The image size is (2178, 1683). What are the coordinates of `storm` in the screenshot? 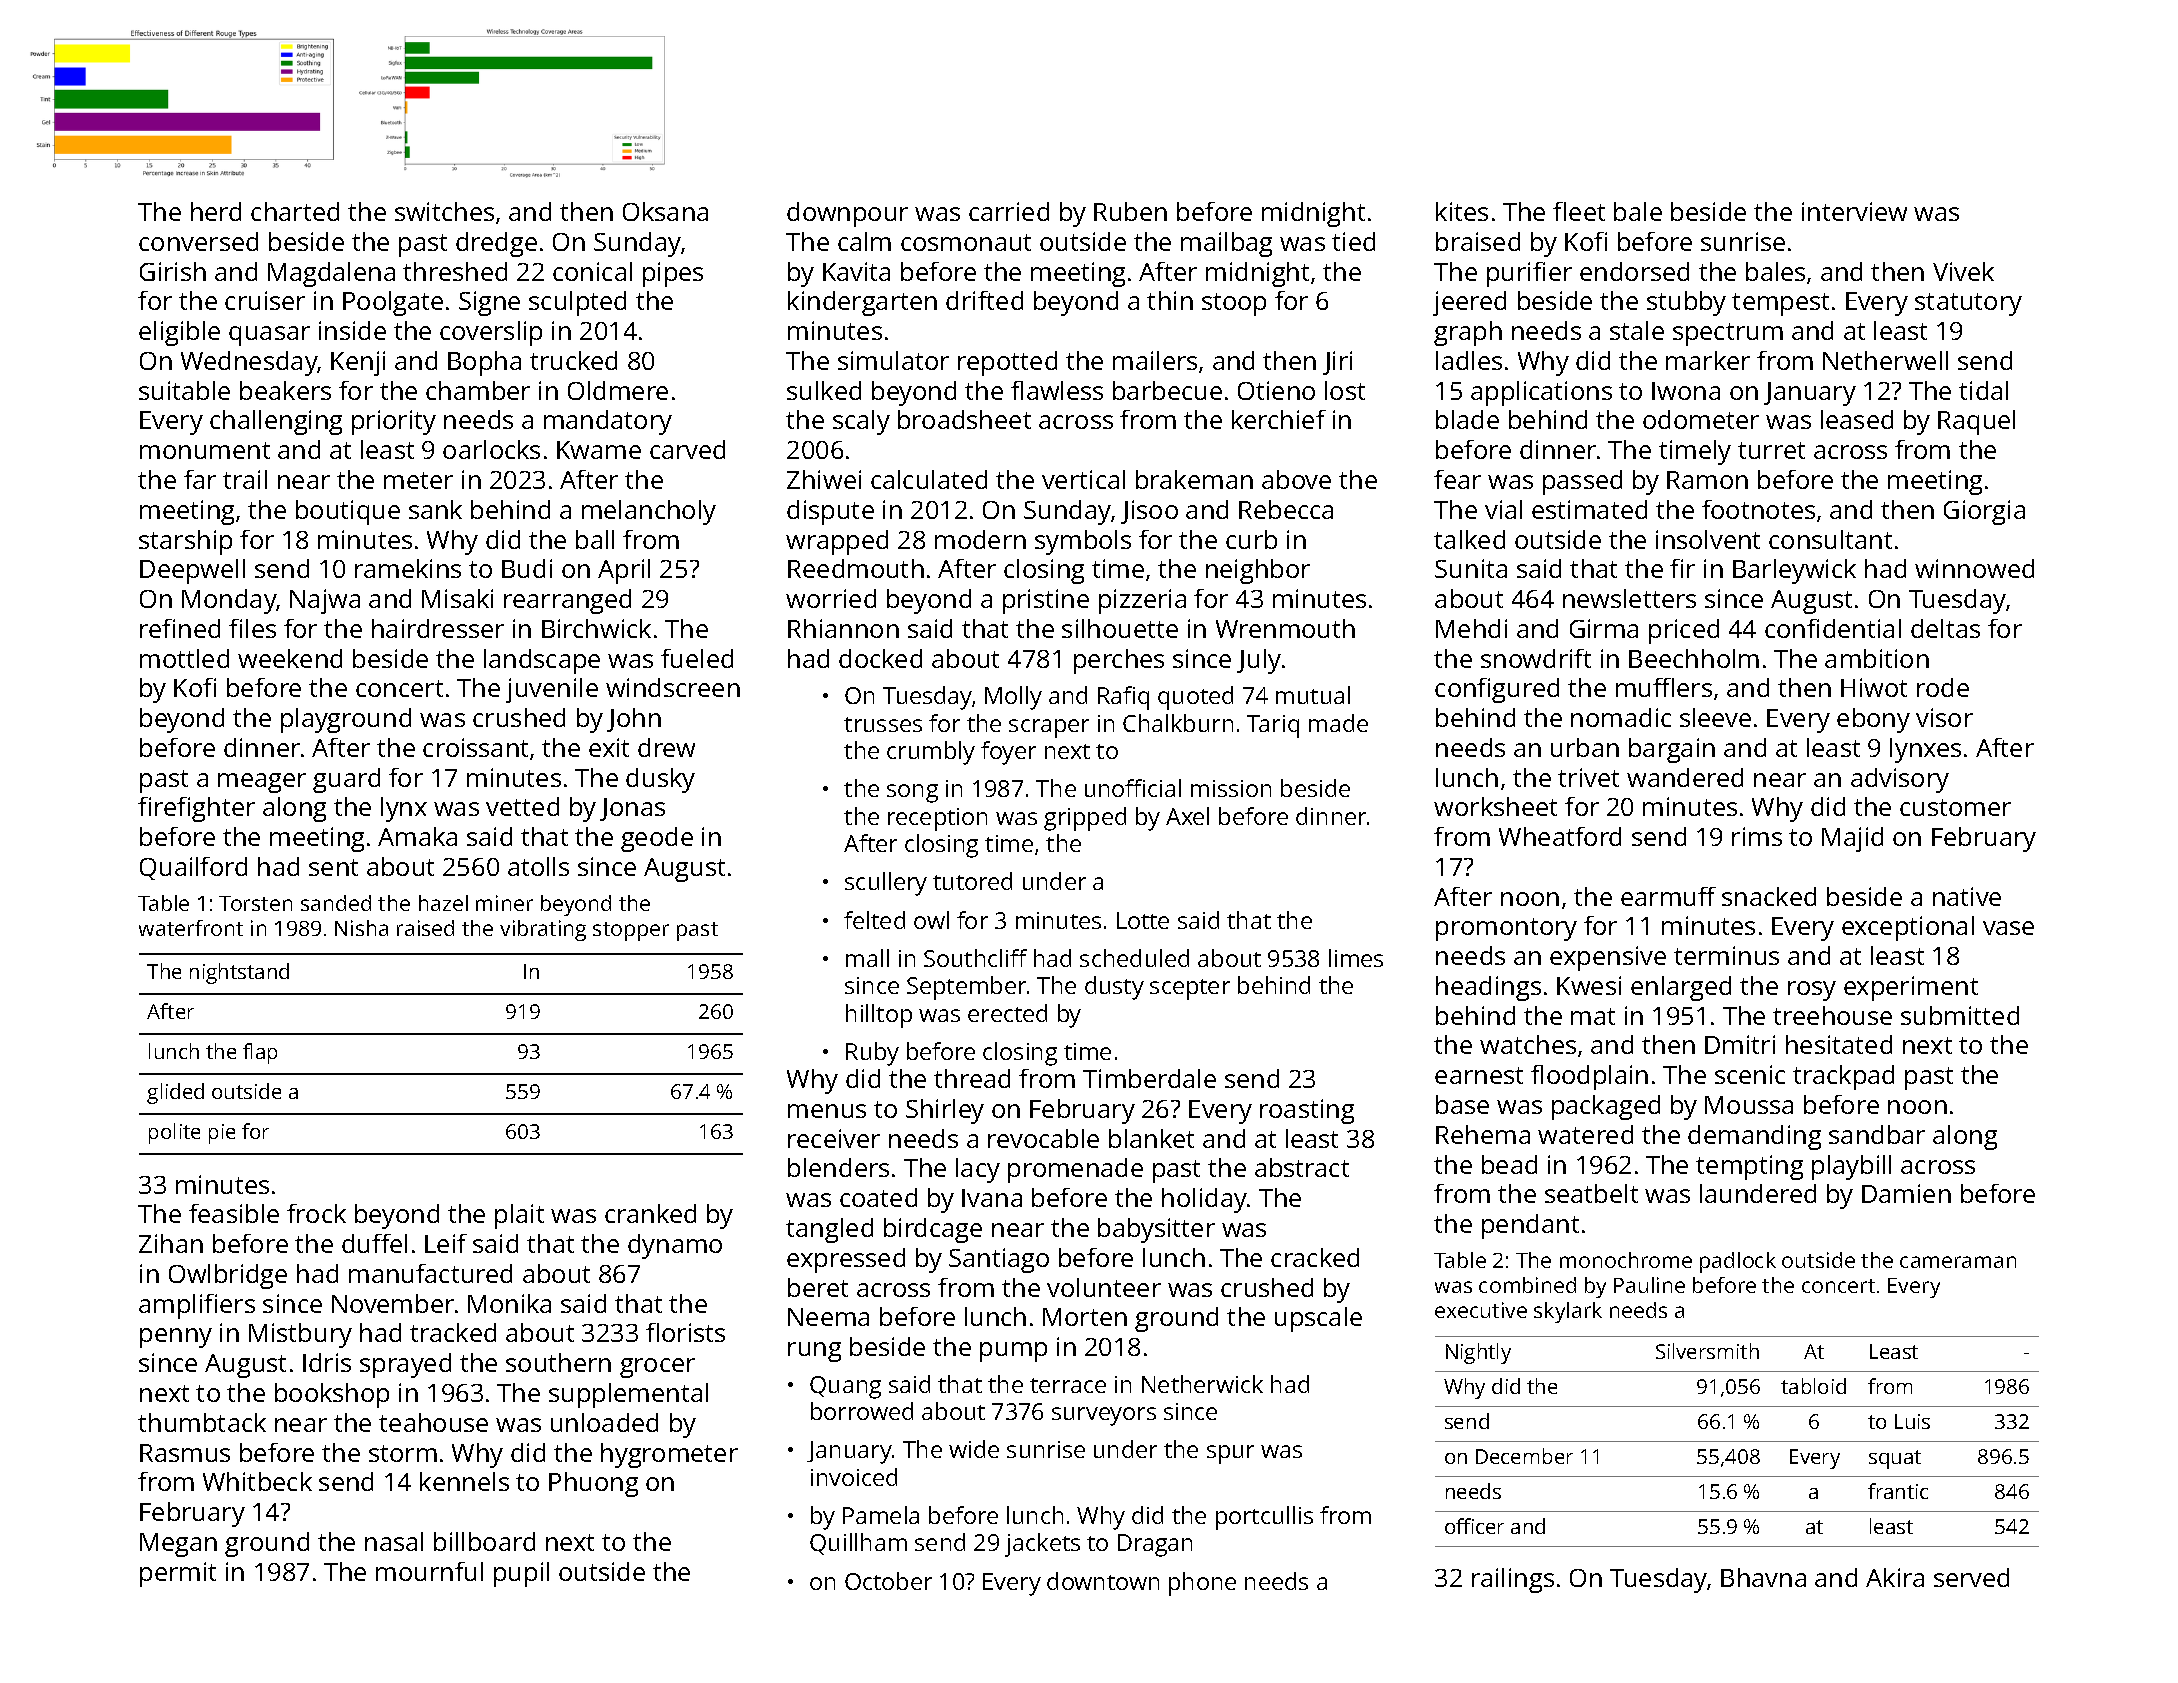 It's located at (403, 1453).
